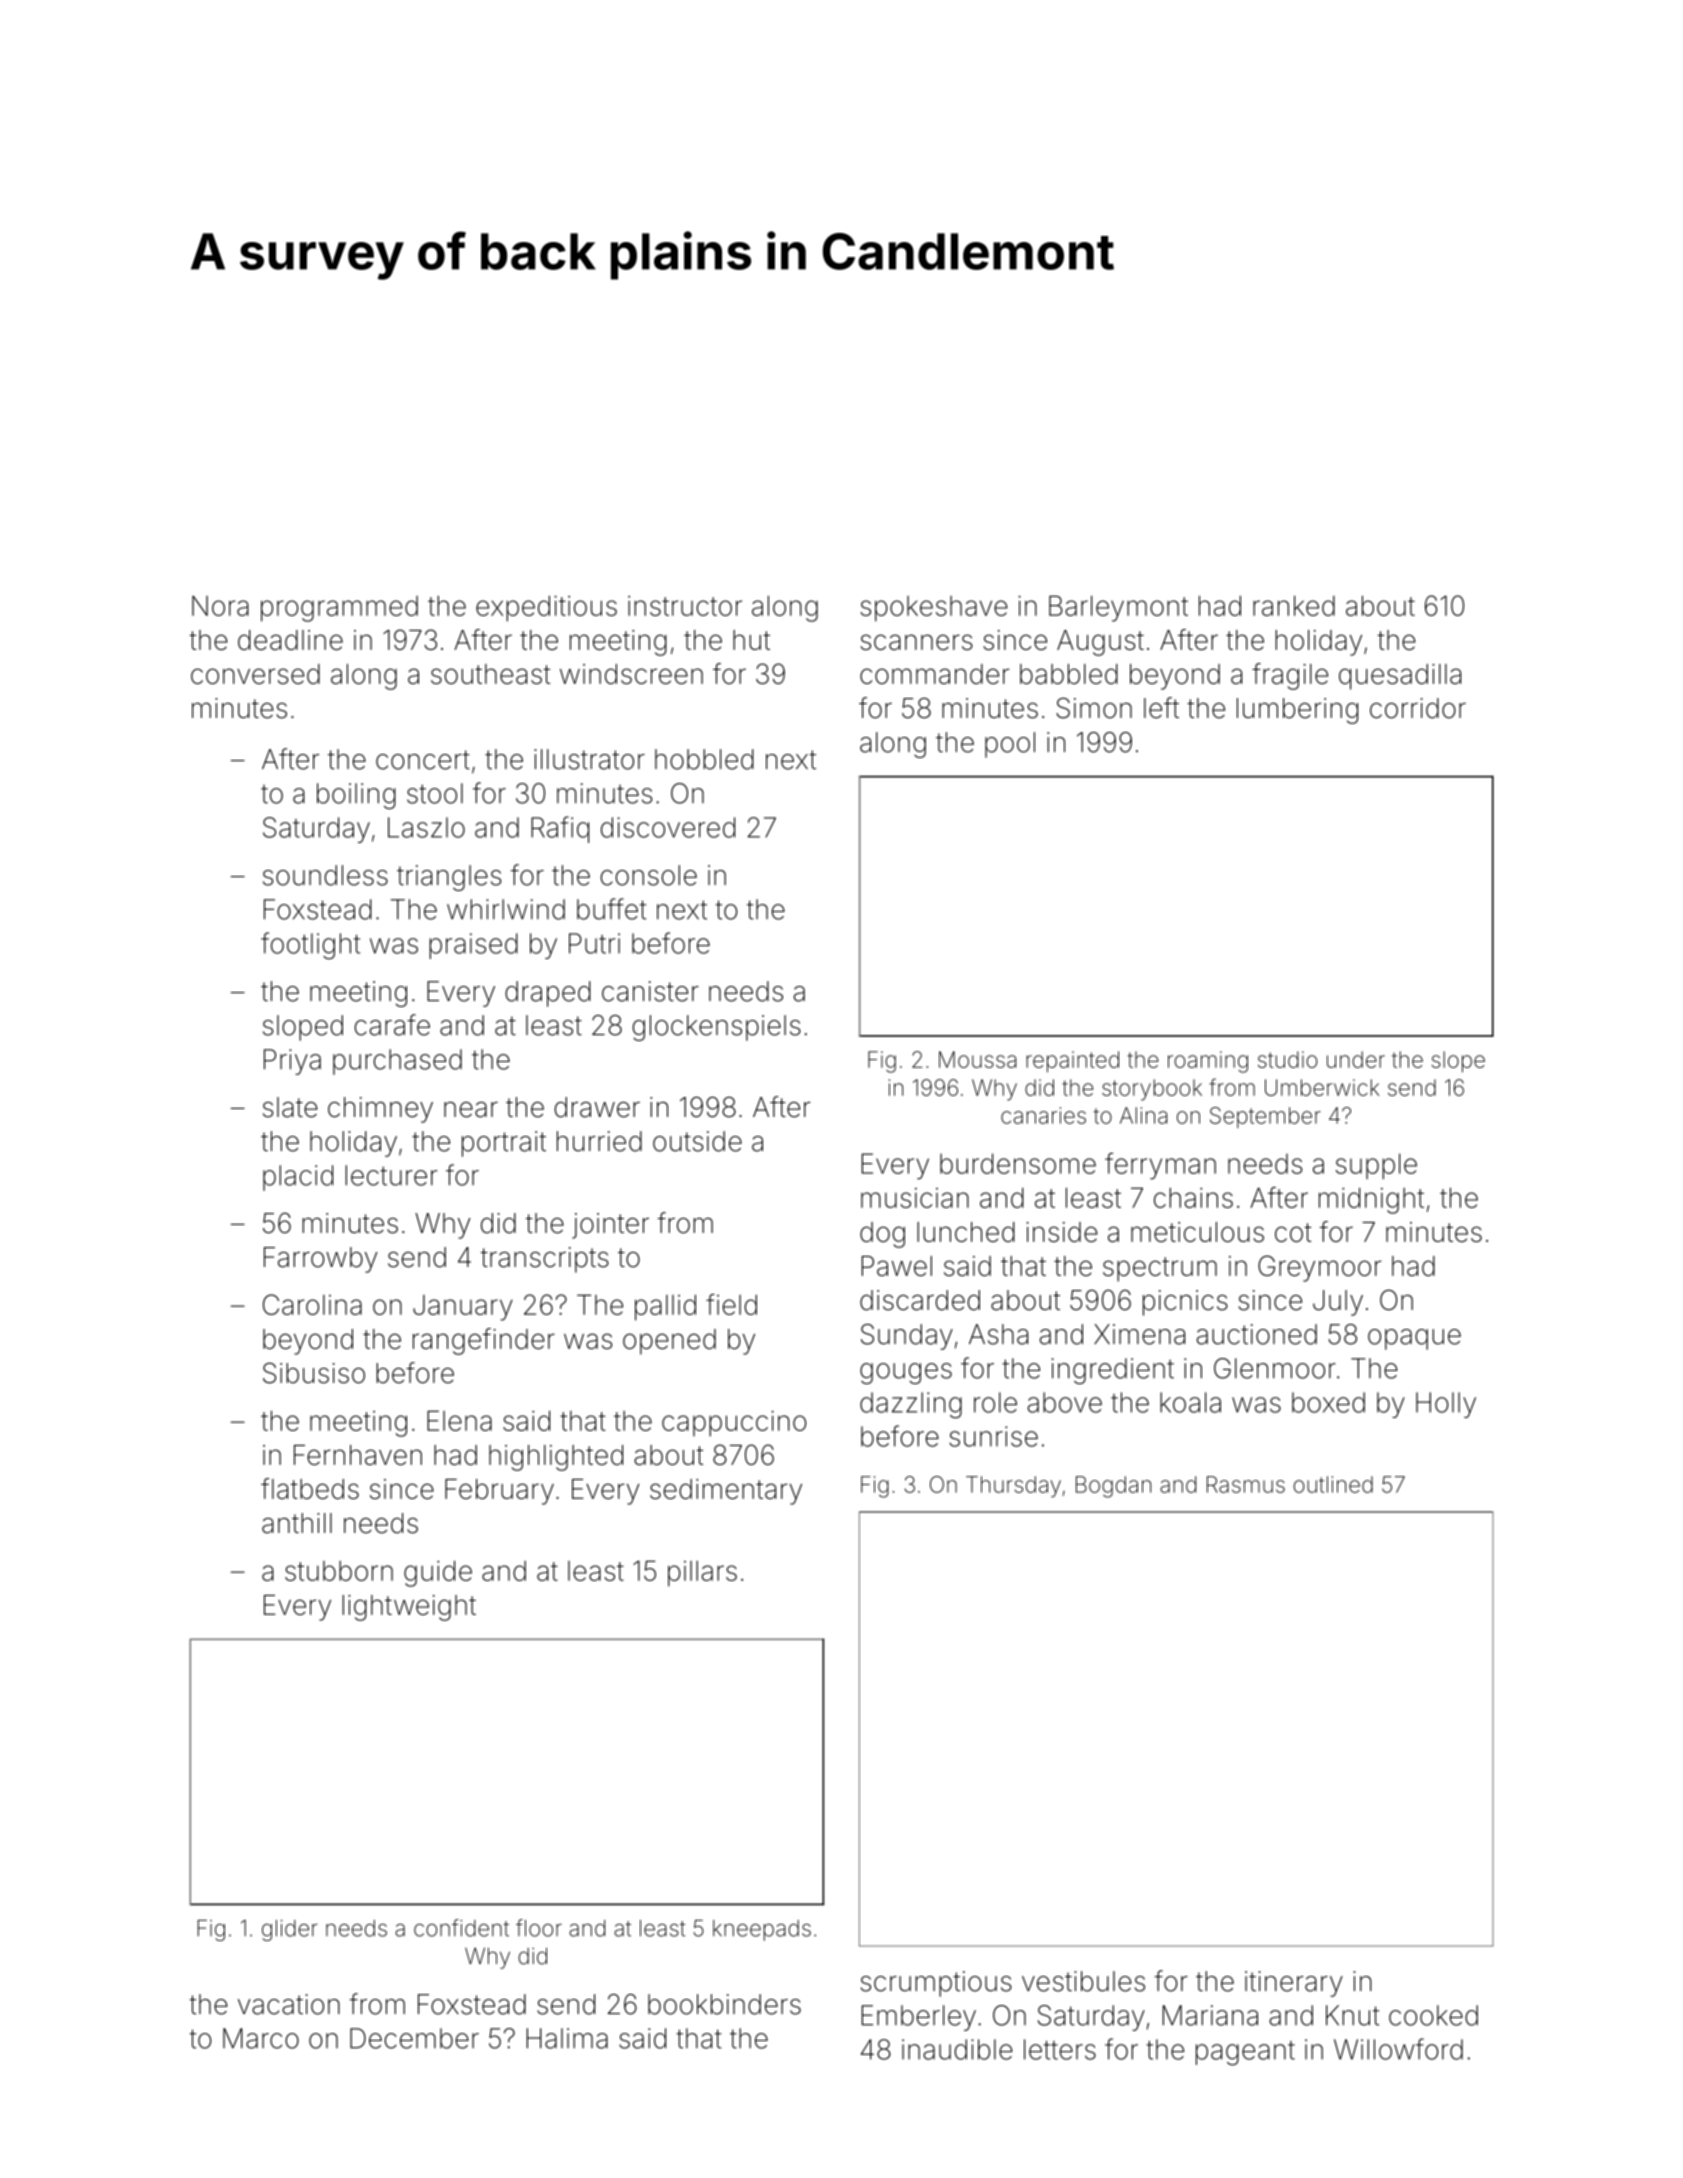  I want to click on pageant, so click(1245, 2053).
